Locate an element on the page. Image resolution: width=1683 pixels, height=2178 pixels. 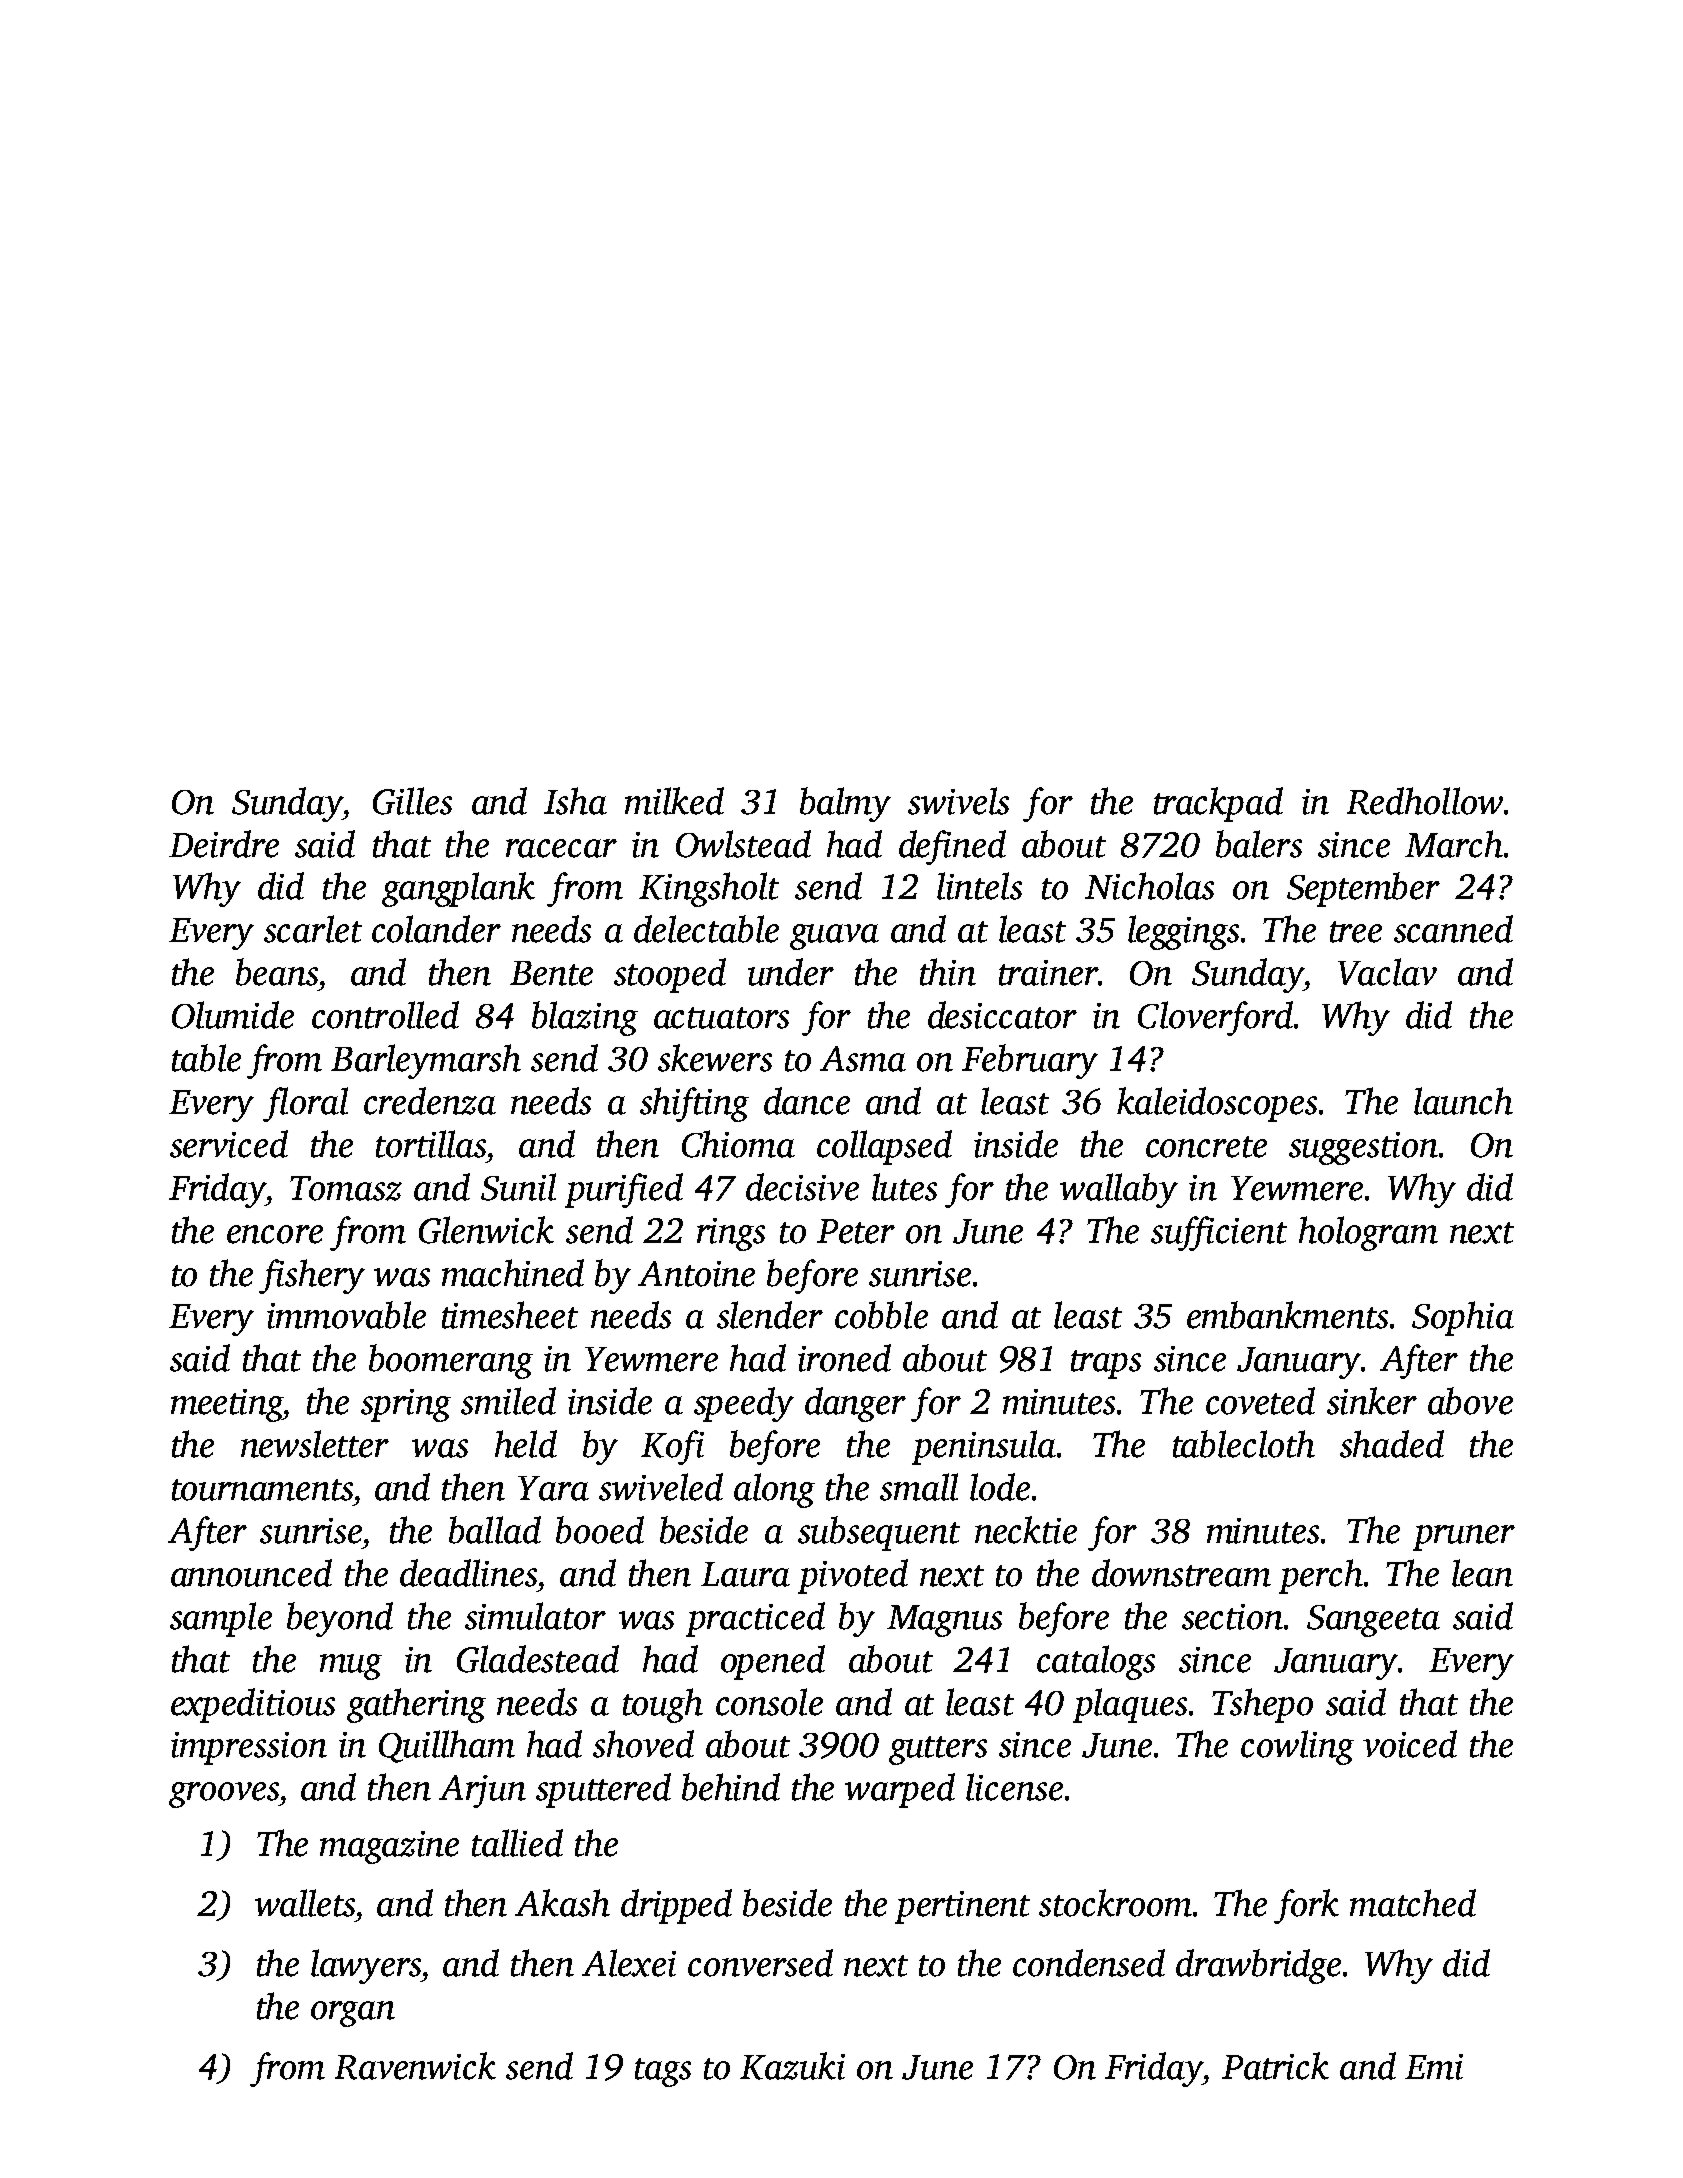
tags is located at coordinates (663, 2072).
